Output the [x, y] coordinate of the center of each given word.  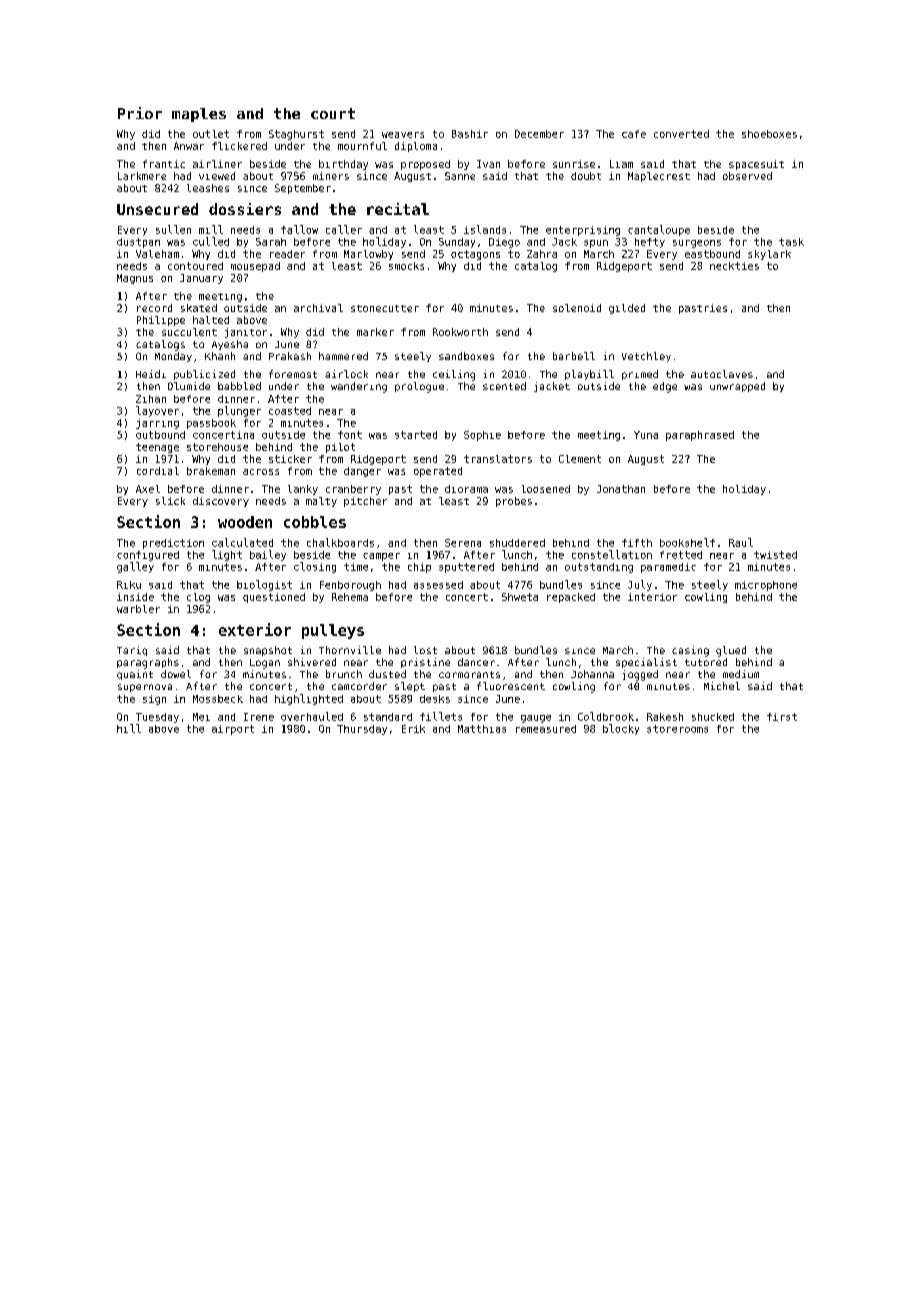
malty [321, 502]
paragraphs [148, 663]
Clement [580, 459]
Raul [741, 542]
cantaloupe [659, 230]
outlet [211, 134]
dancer [476, 662]
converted [681, 134]
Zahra [542, 254]
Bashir [470, 134]
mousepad [255, 267]
